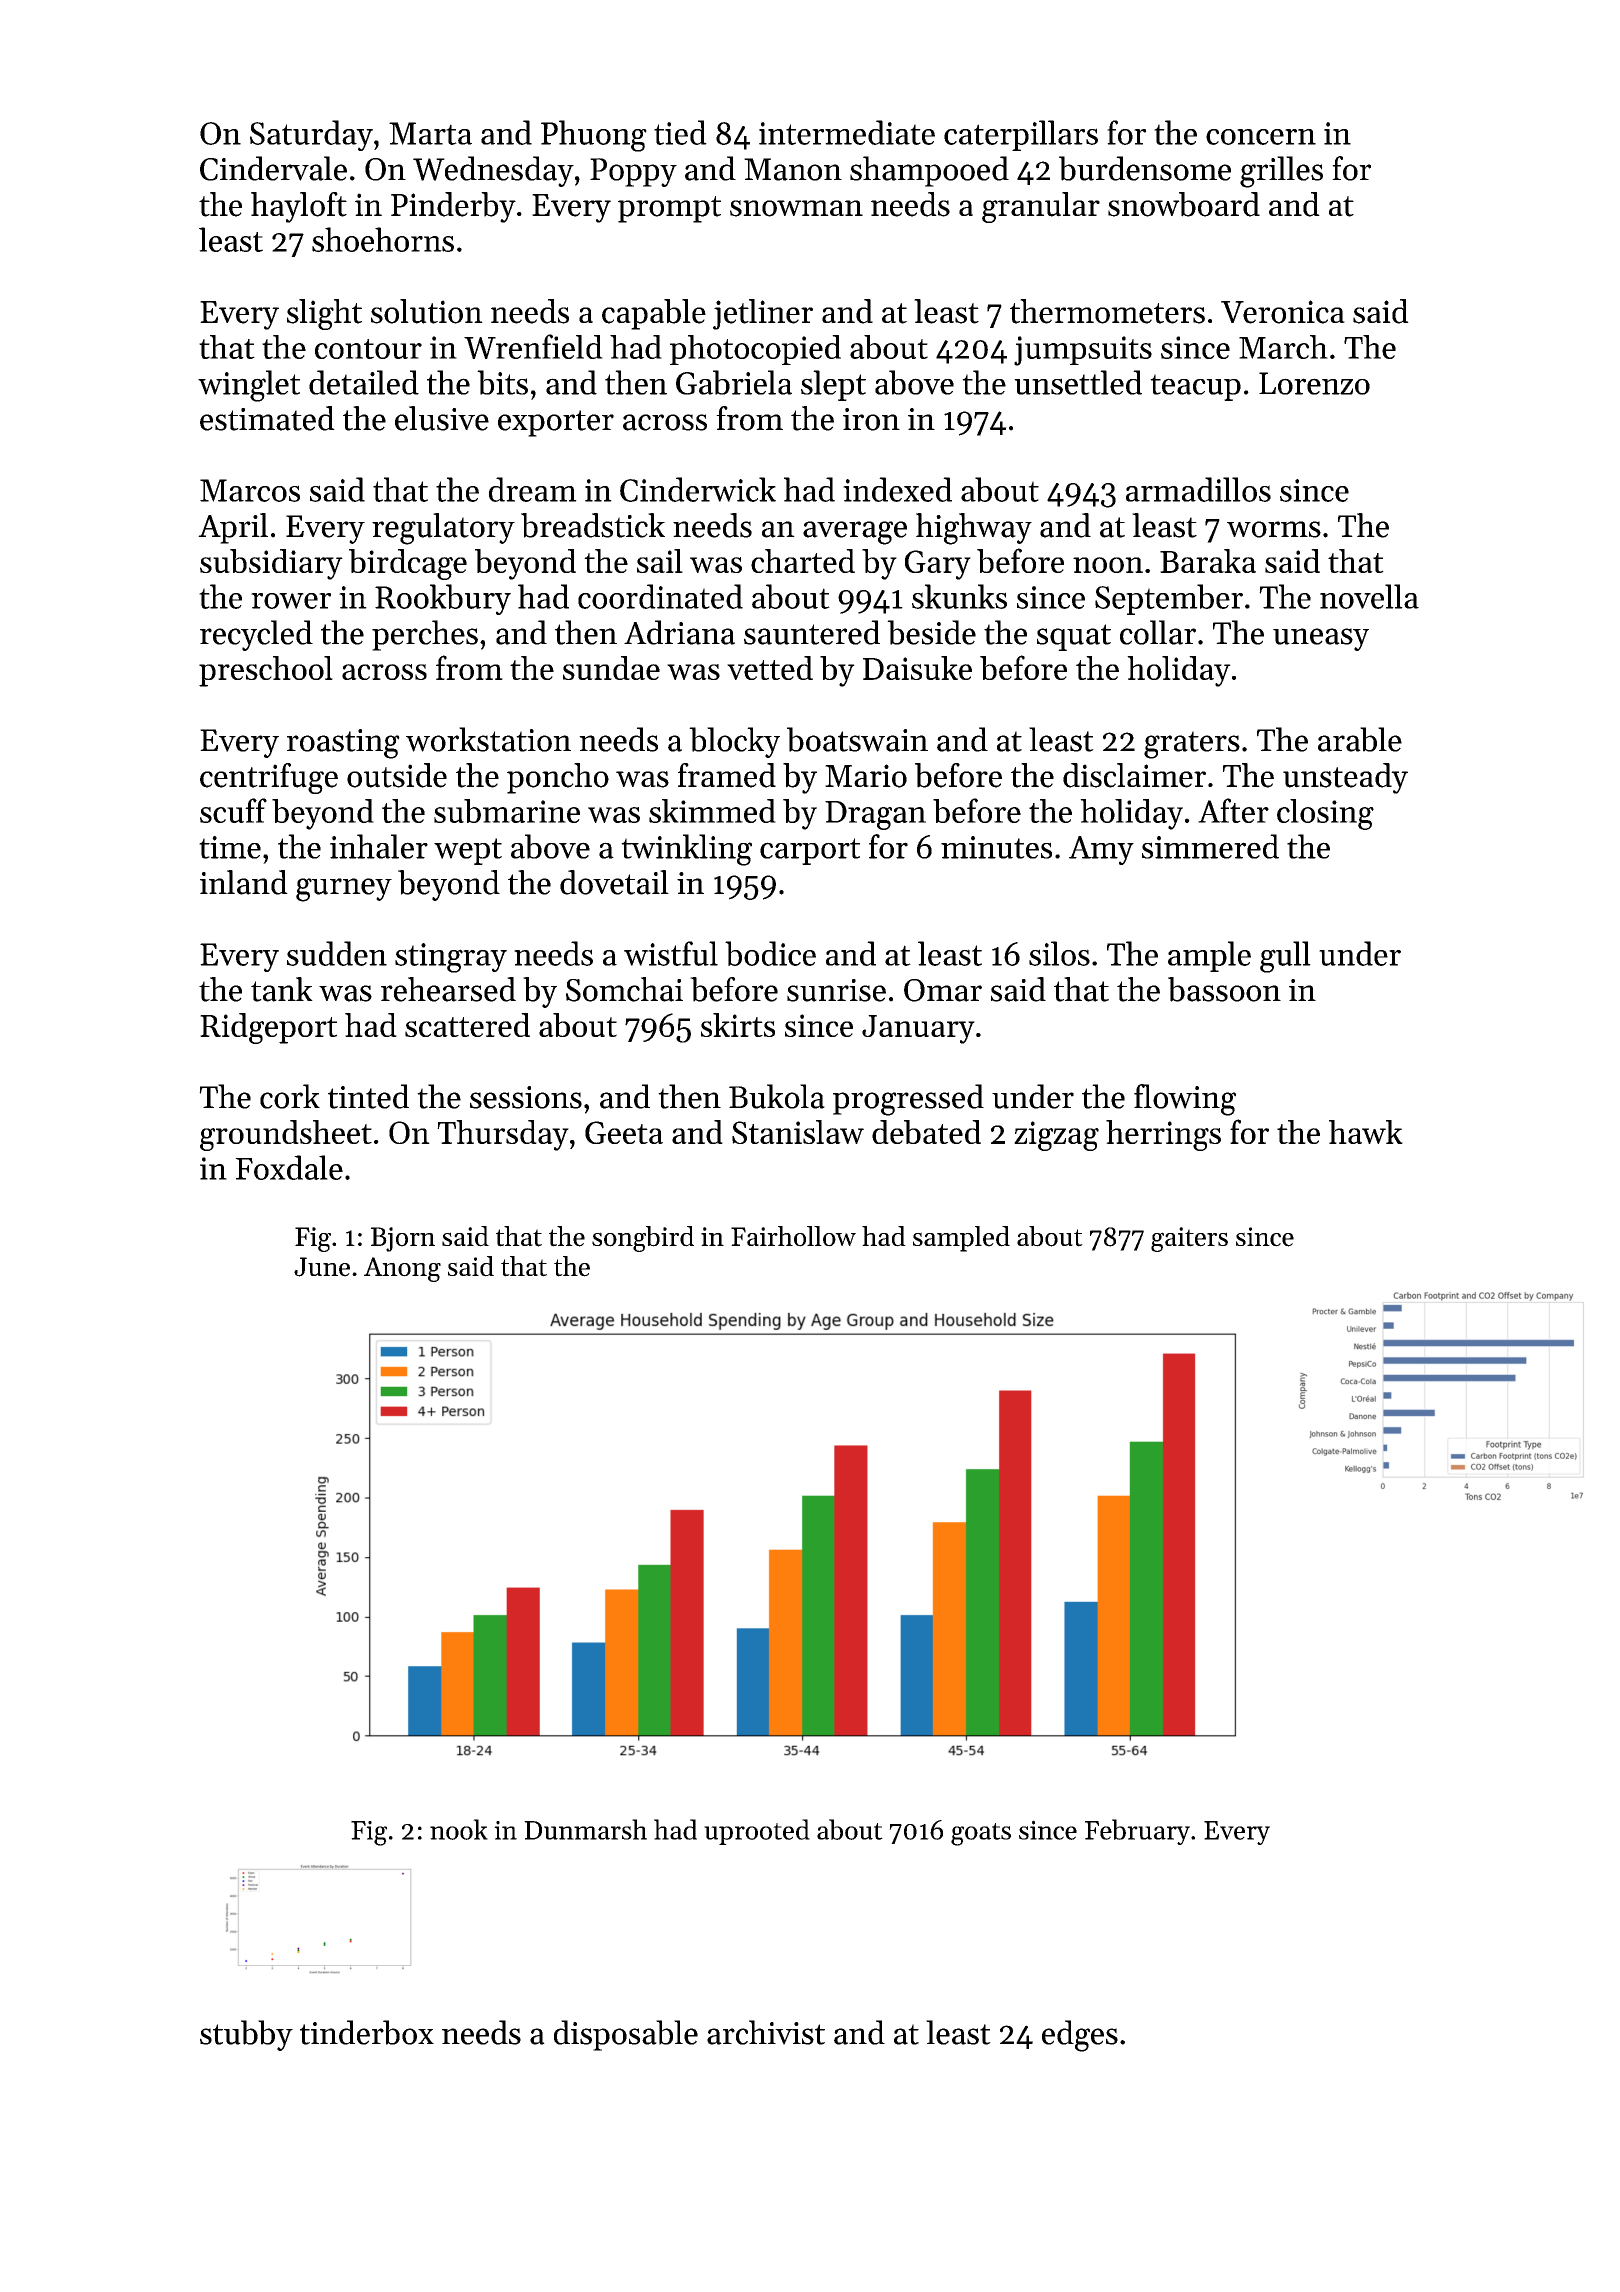  Describe the element at coordinates (402, 1269) in the image. I see `Anong` at that location.
